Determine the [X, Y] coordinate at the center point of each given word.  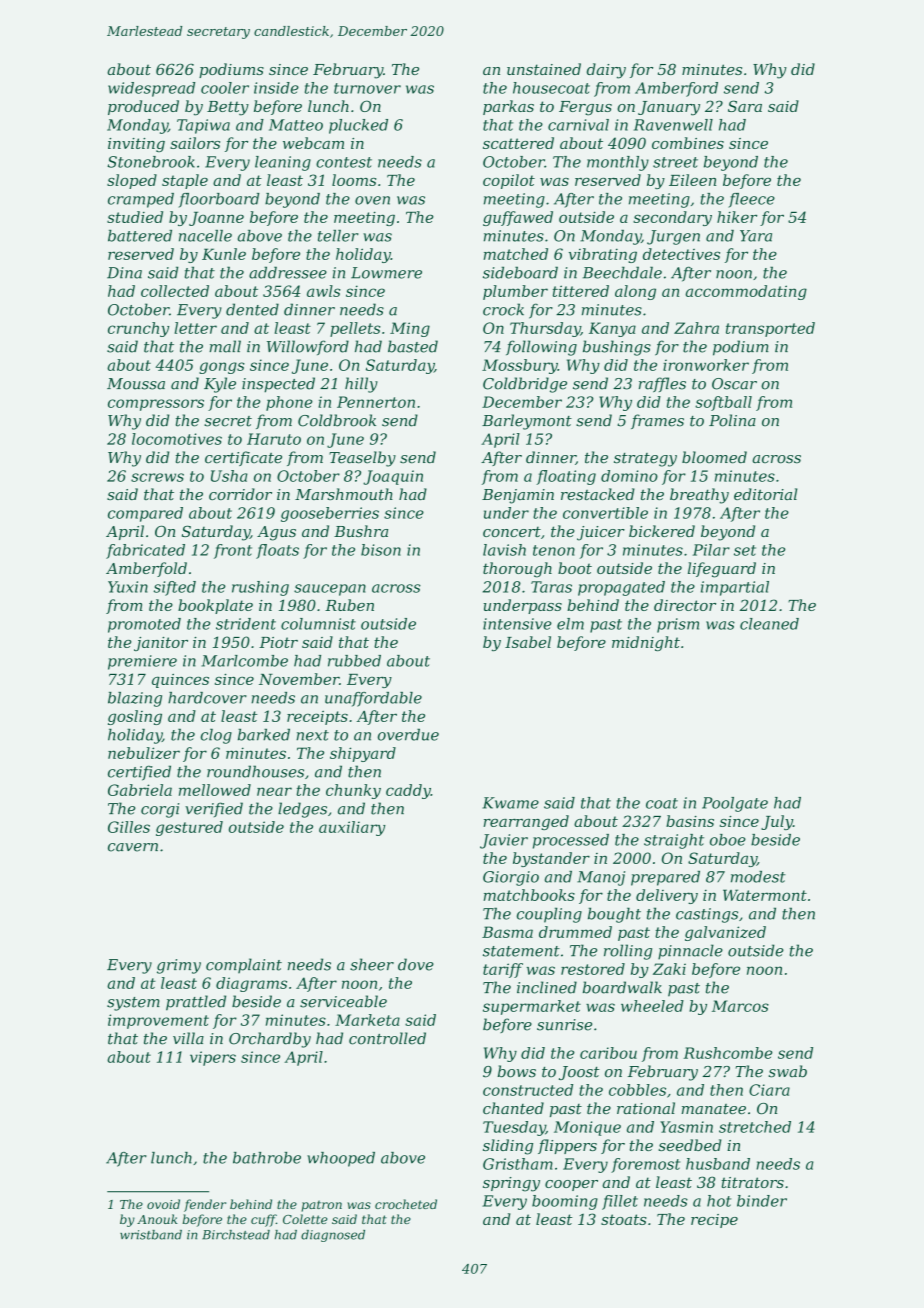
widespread [151, 89]
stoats [624, 1219]
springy [511, 1184]
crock [503, 309]
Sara [745, 106]
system [133, 1004]
